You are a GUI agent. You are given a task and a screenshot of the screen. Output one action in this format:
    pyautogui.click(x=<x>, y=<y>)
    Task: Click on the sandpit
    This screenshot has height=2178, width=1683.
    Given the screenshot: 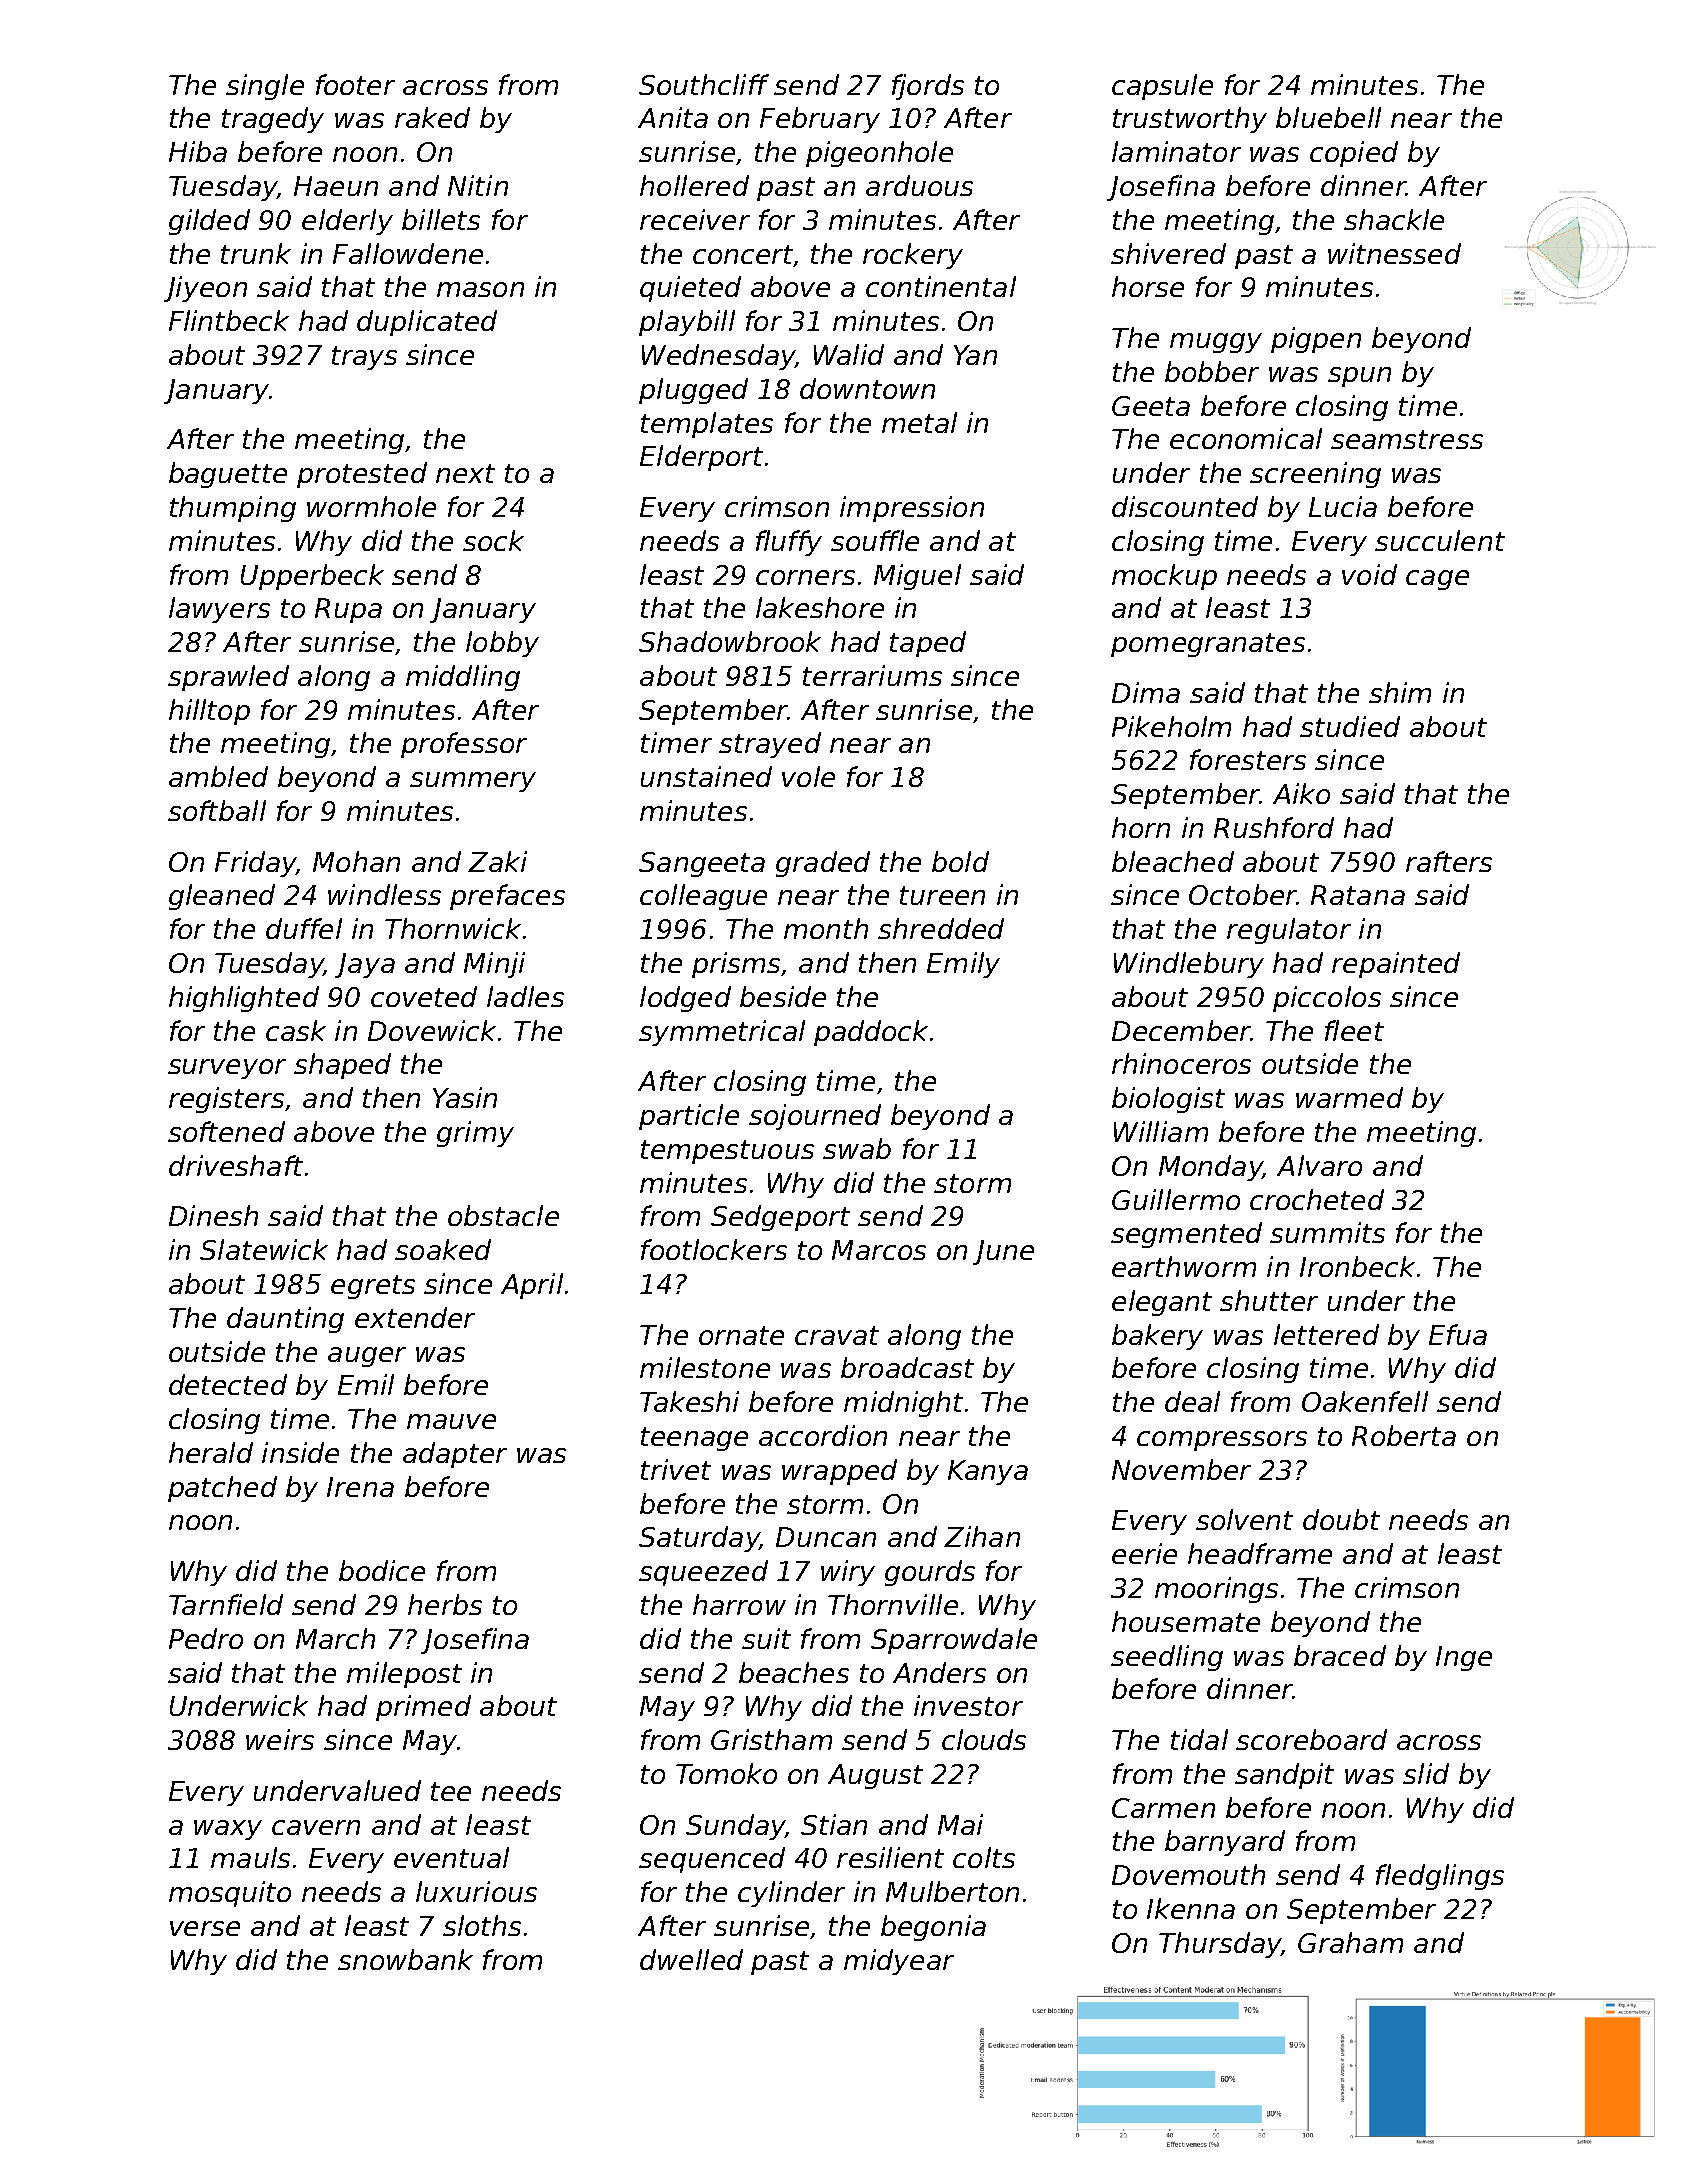 What is the action you would take?
    pyautogui.click(x=1284, y=1776)
